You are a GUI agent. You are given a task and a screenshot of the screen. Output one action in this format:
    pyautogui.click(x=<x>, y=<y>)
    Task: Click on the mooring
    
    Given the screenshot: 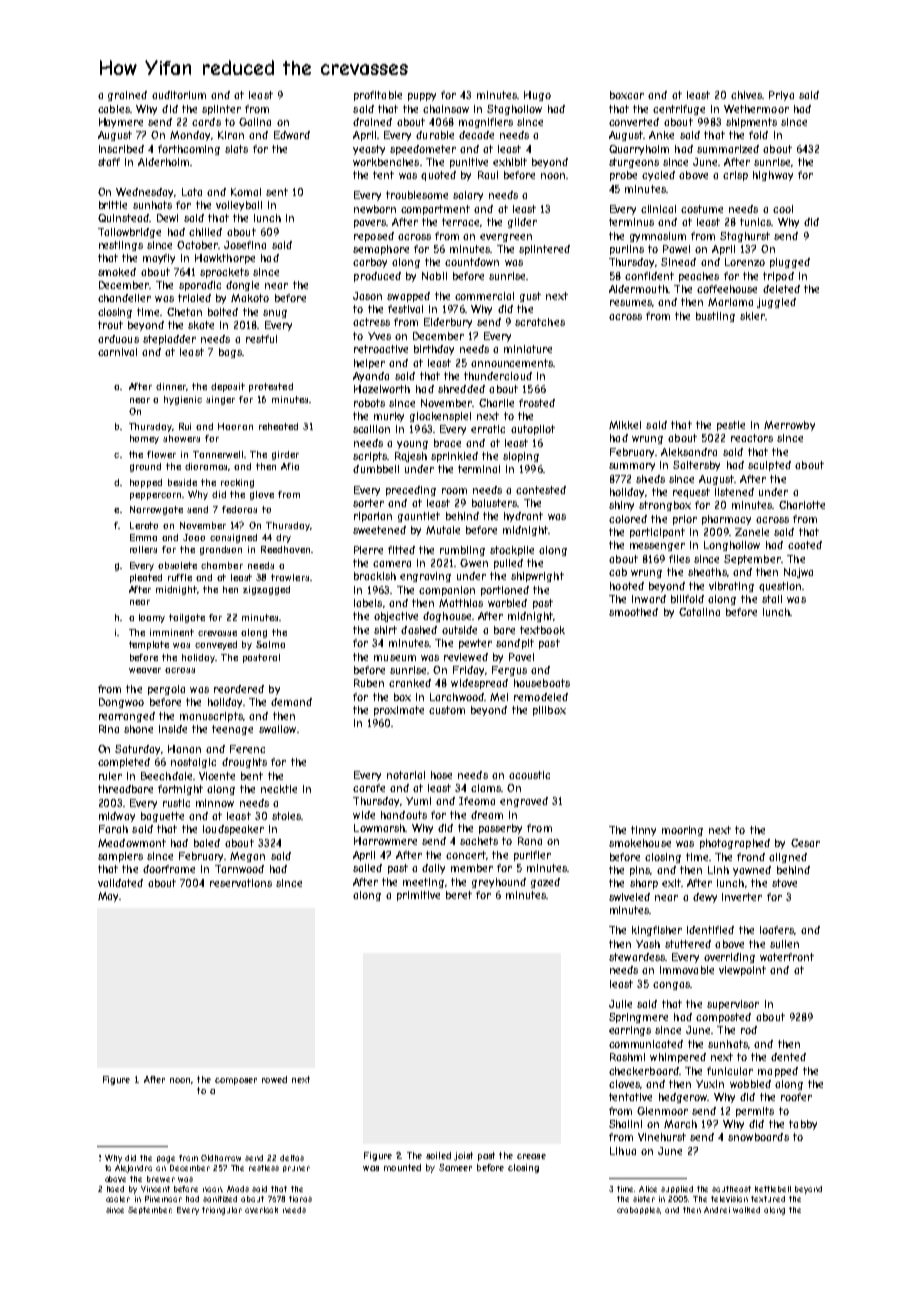 What is the action you would take?
    pyautogui.click(x=682, y=831)
